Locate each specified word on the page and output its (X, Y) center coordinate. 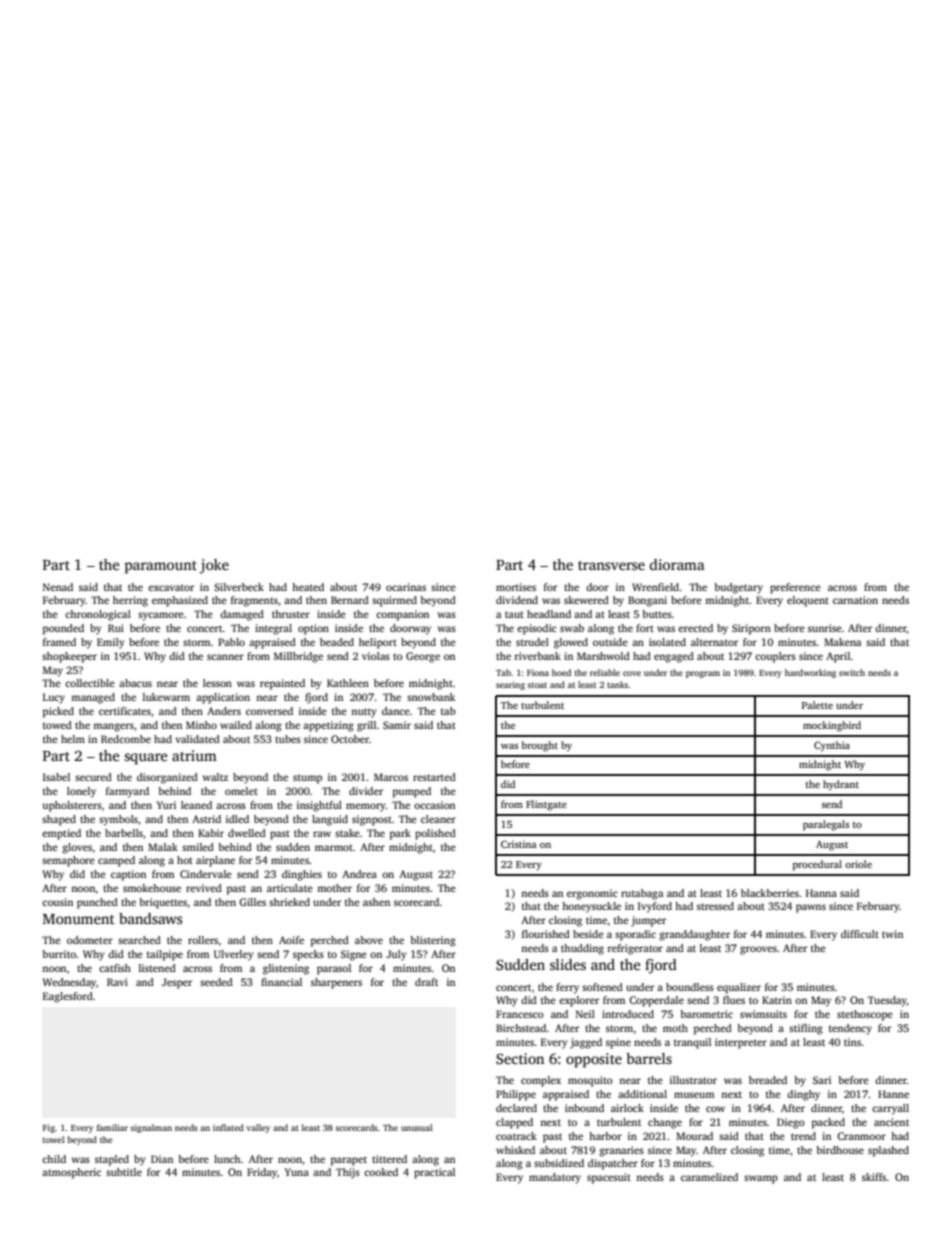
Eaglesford (68, 997)
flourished (546, 934)
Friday (262, 1173)
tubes (288, 739)
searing (510, 685)
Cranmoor (861, 1136)
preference (795, 588)
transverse (611, 565)
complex (541, 1081)
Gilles (252, 902)
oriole (858, 864)
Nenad (58, 587)
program (703, 674)
